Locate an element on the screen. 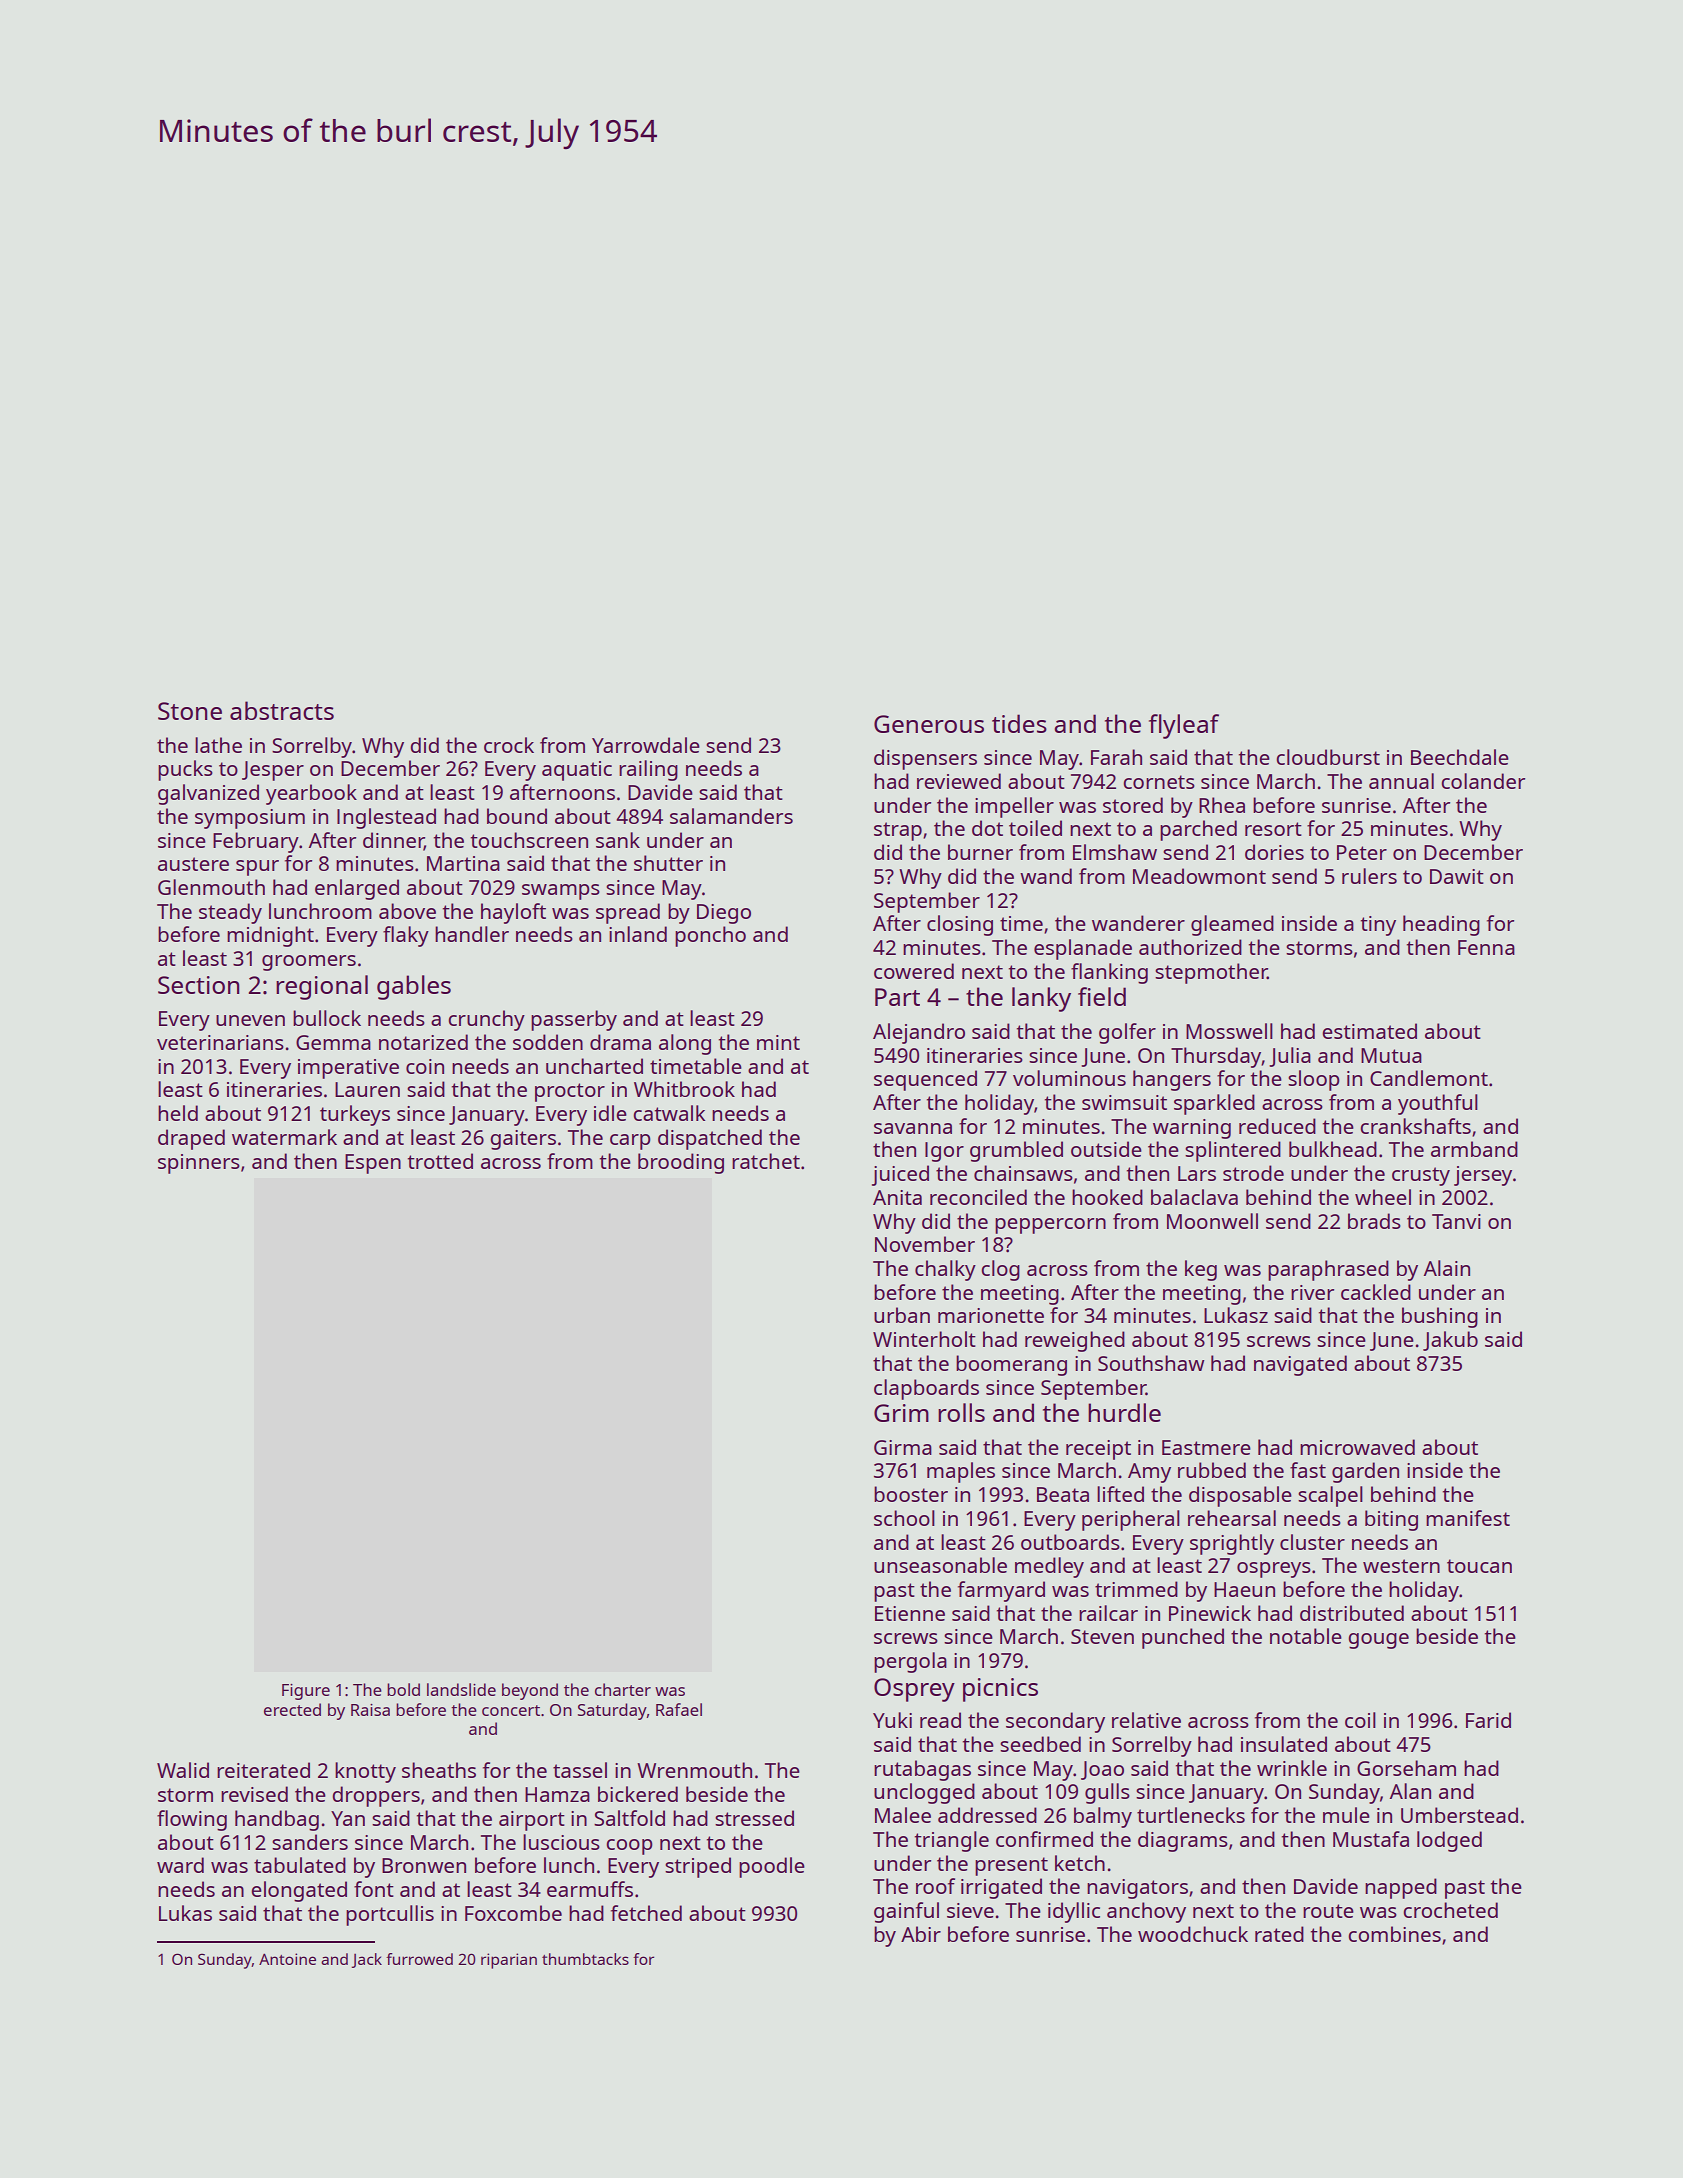  sheaths is located at coordinates (439, 1770).
